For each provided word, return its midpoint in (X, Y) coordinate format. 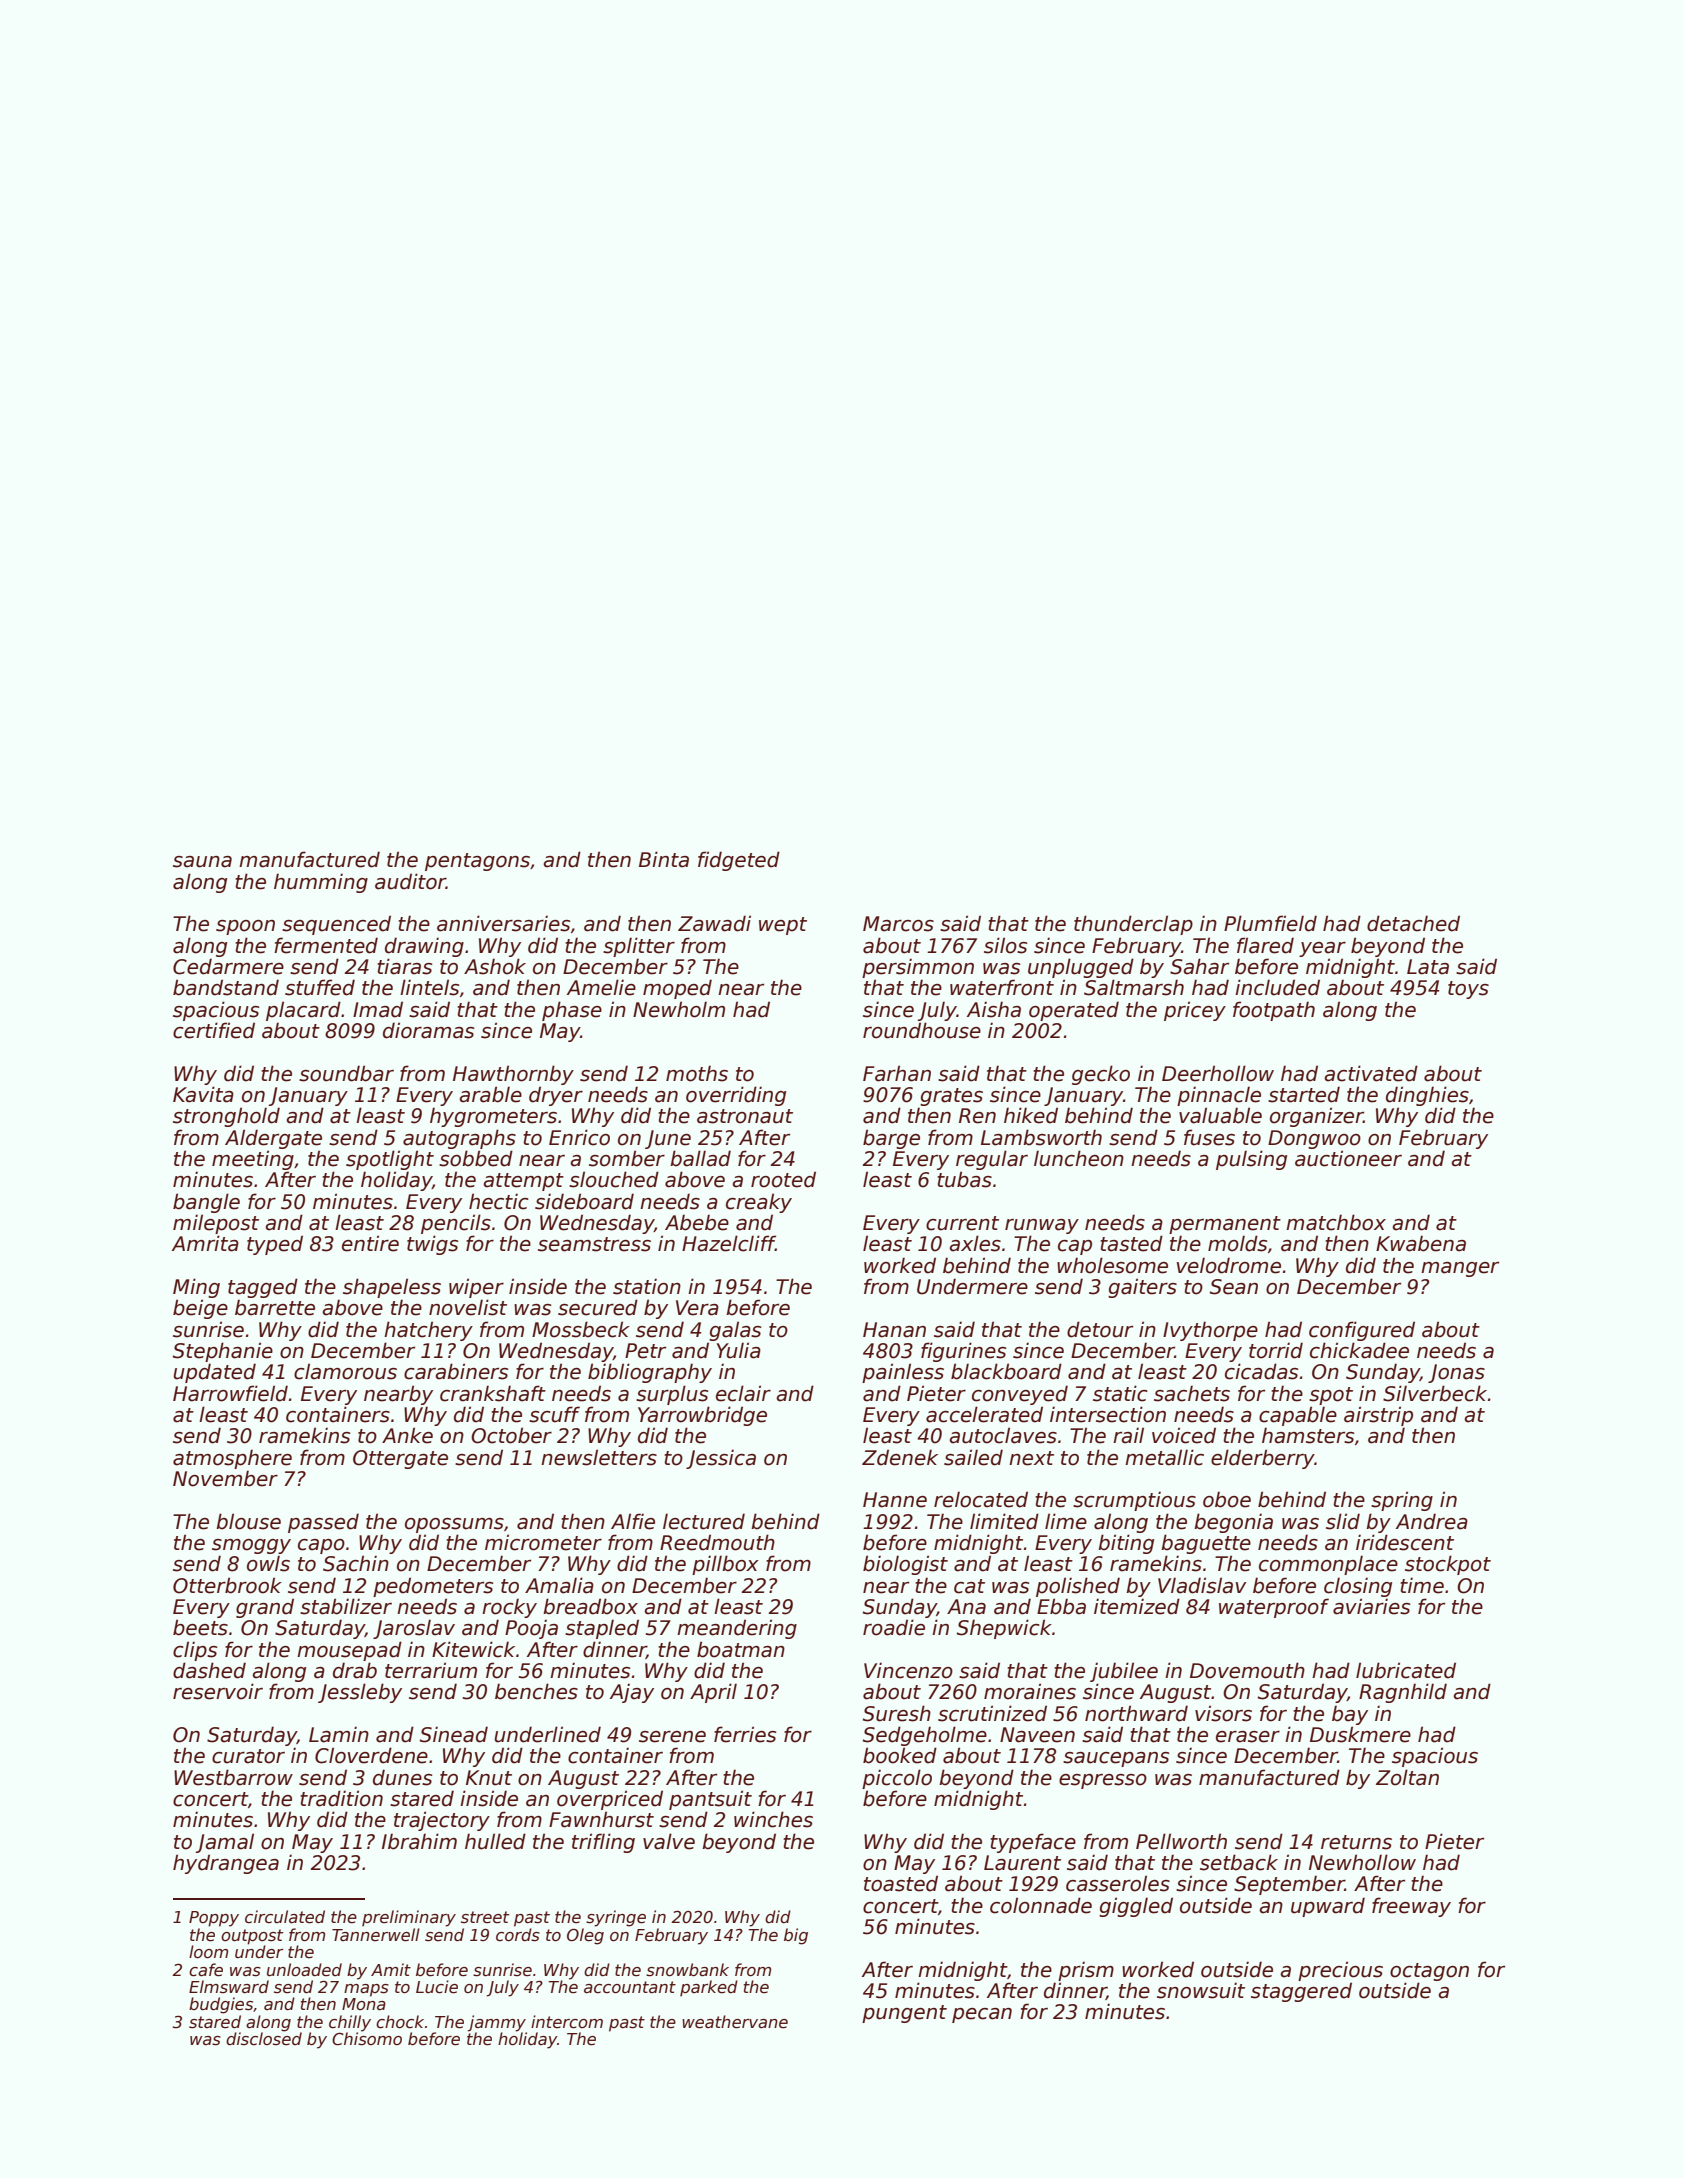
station (647, 1286)
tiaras (404, 966)
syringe (616, 1918)
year (1322, 949)
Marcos (898, 924)
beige (200, 1309)
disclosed (264, 2039)
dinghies (1427, 1096)
